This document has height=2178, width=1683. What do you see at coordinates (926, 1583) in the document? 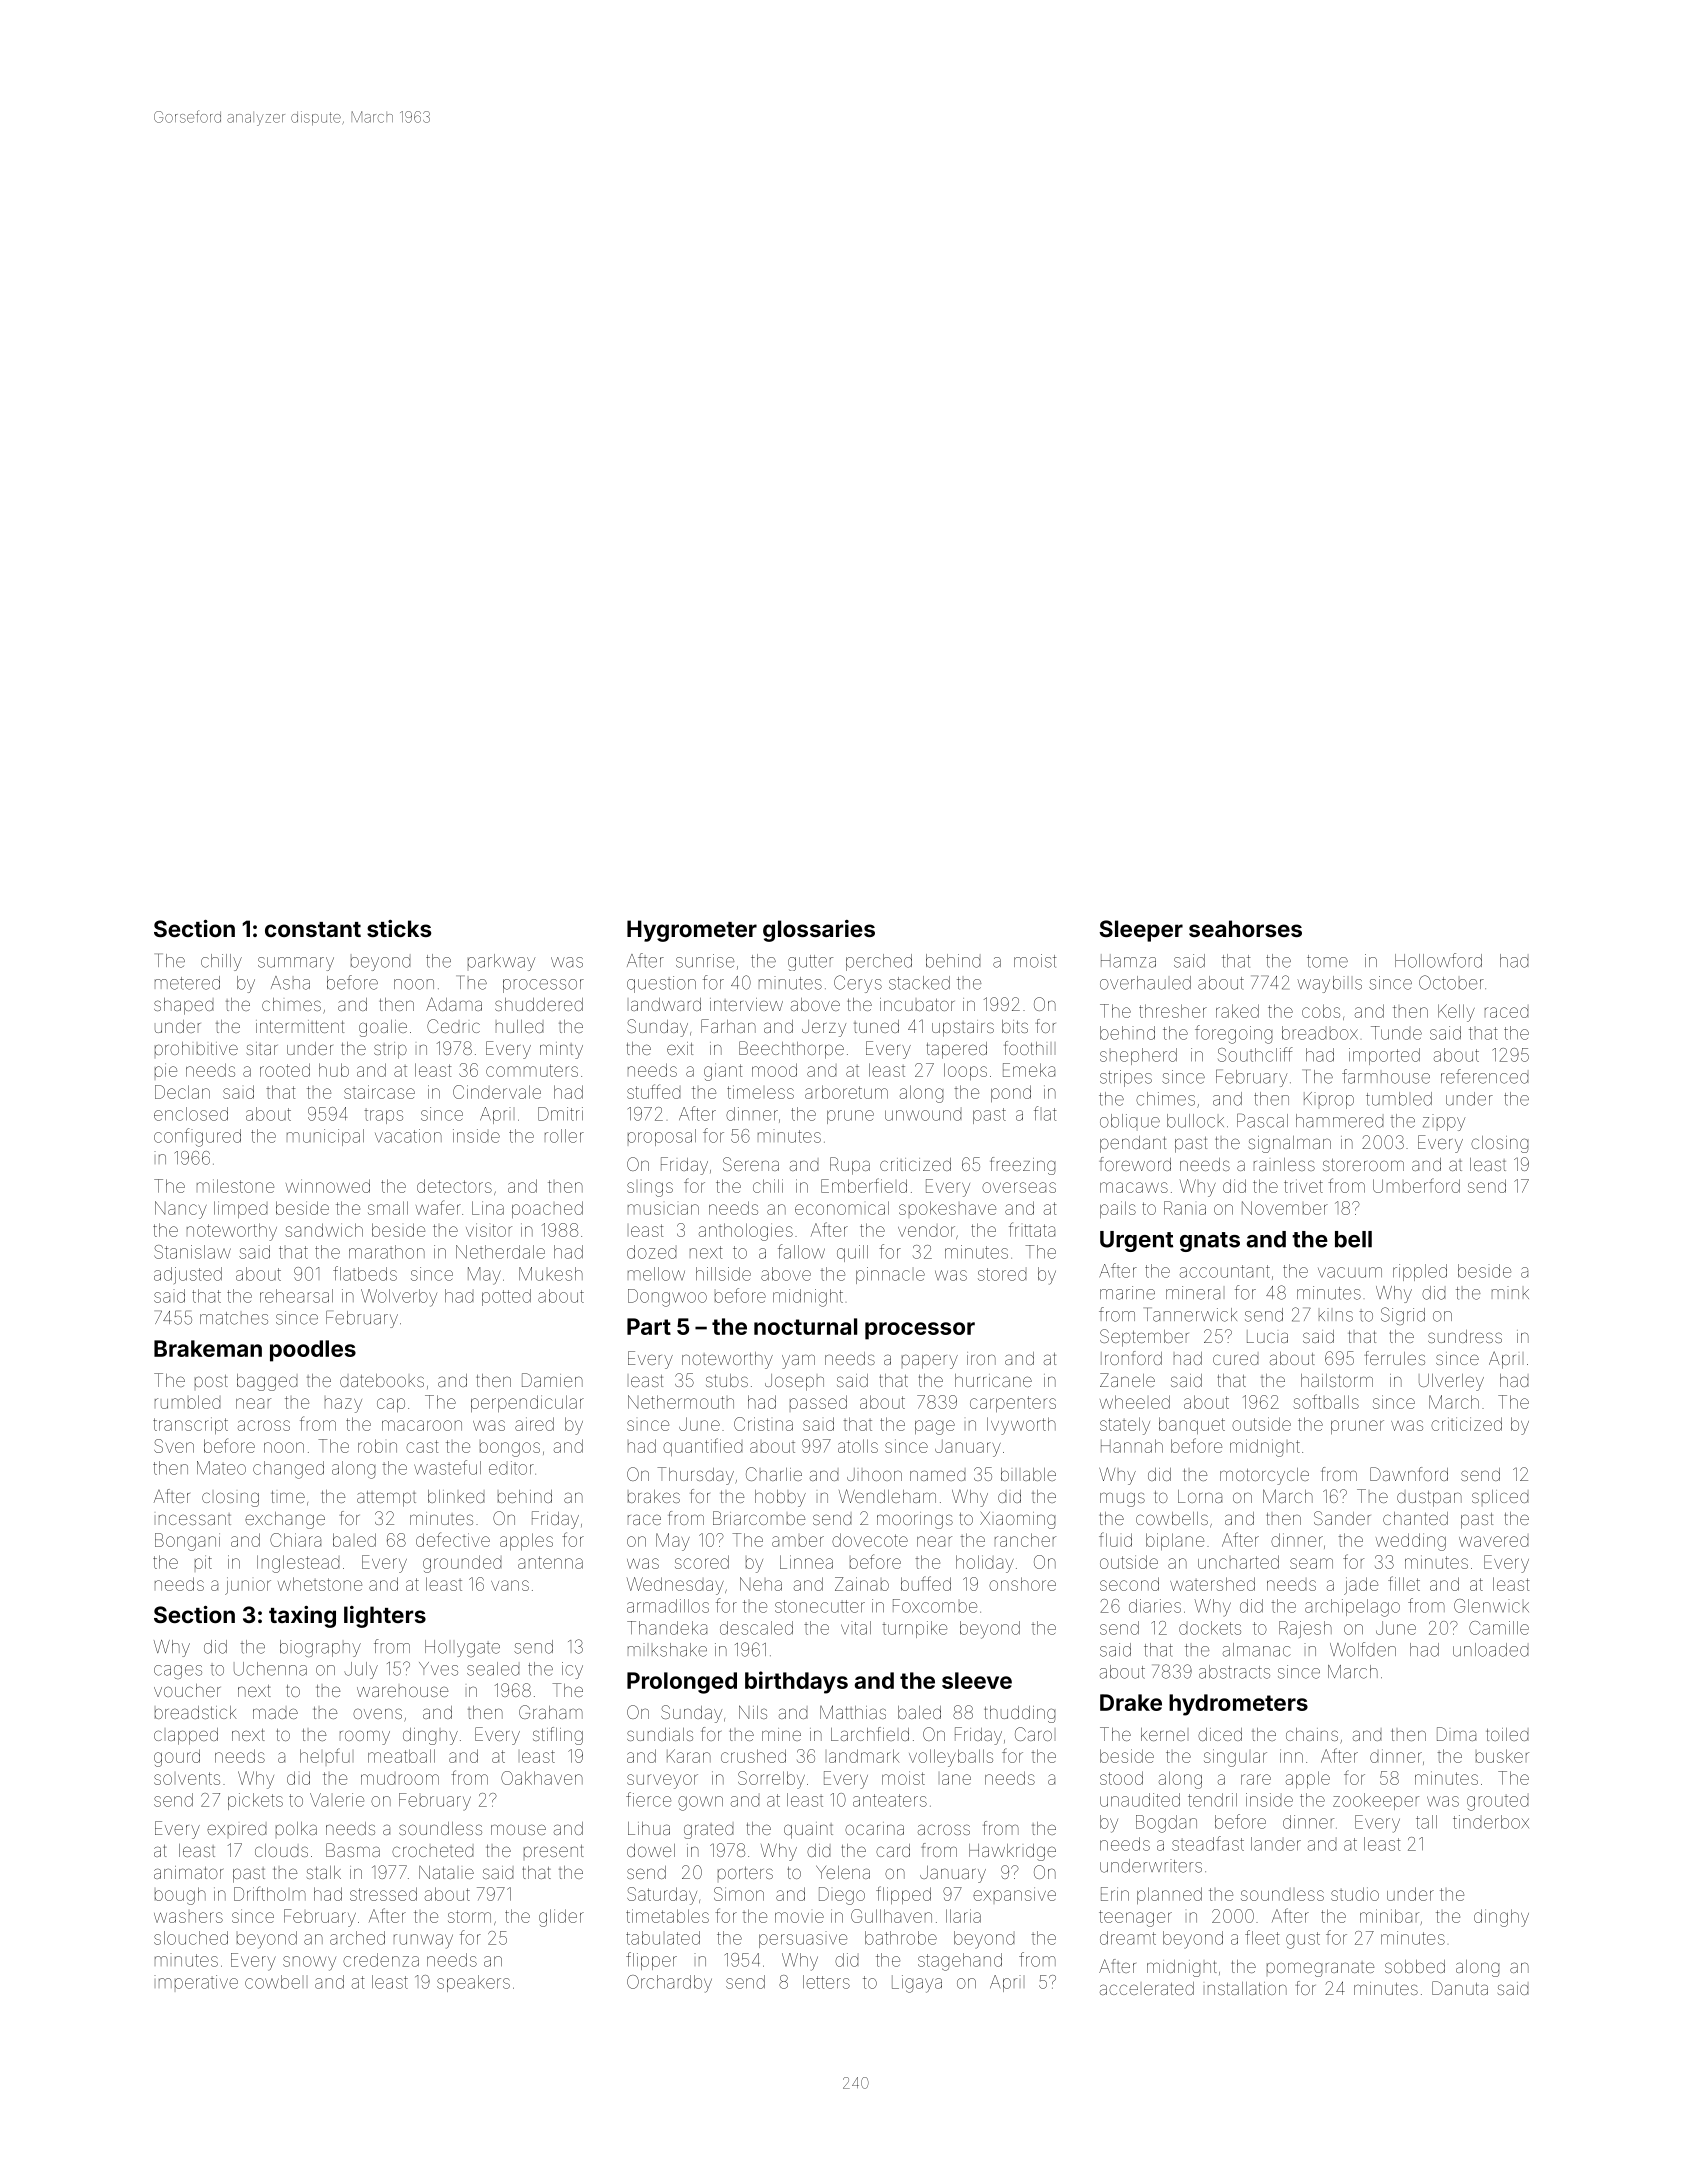
I see `buffed` at bounding box center [926, 1583].
